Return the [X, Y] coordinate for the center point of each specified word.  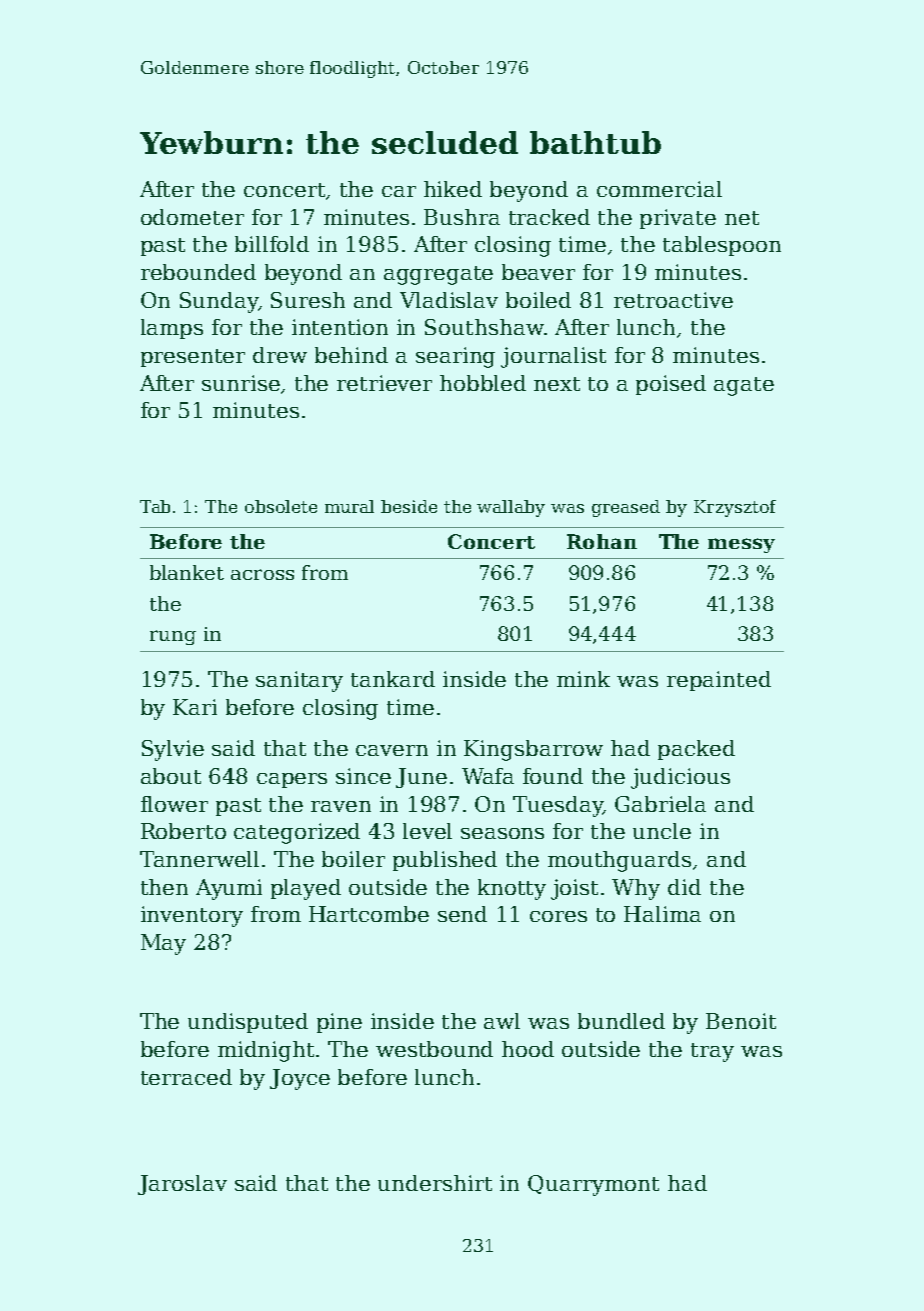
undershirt [435, 1183]
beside [409, 506]
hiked [453, 189]
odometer [192, 217]
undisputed [248, 1023]
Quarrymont [593, 1185]
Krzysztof [735, 508]
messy [741, 545]
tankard [393, 679]
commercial [659, 189]
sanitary [299, 681]
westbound [434, 1049]
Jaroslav [182, 1185]
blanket [187, 572]
